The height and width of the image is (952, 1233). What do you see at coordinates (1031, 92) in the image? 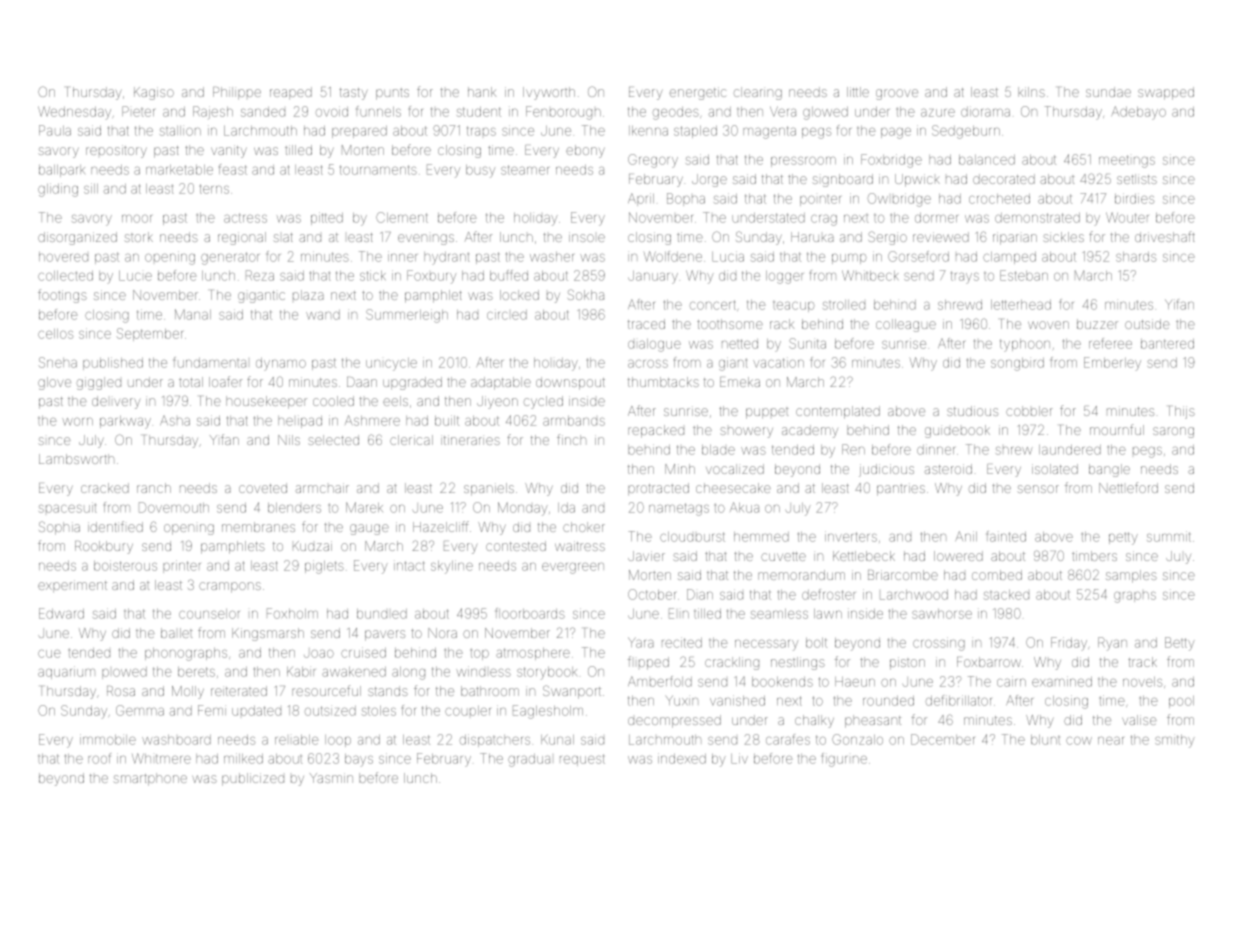
I see `kilns` at bounding box center [1031, 92].
